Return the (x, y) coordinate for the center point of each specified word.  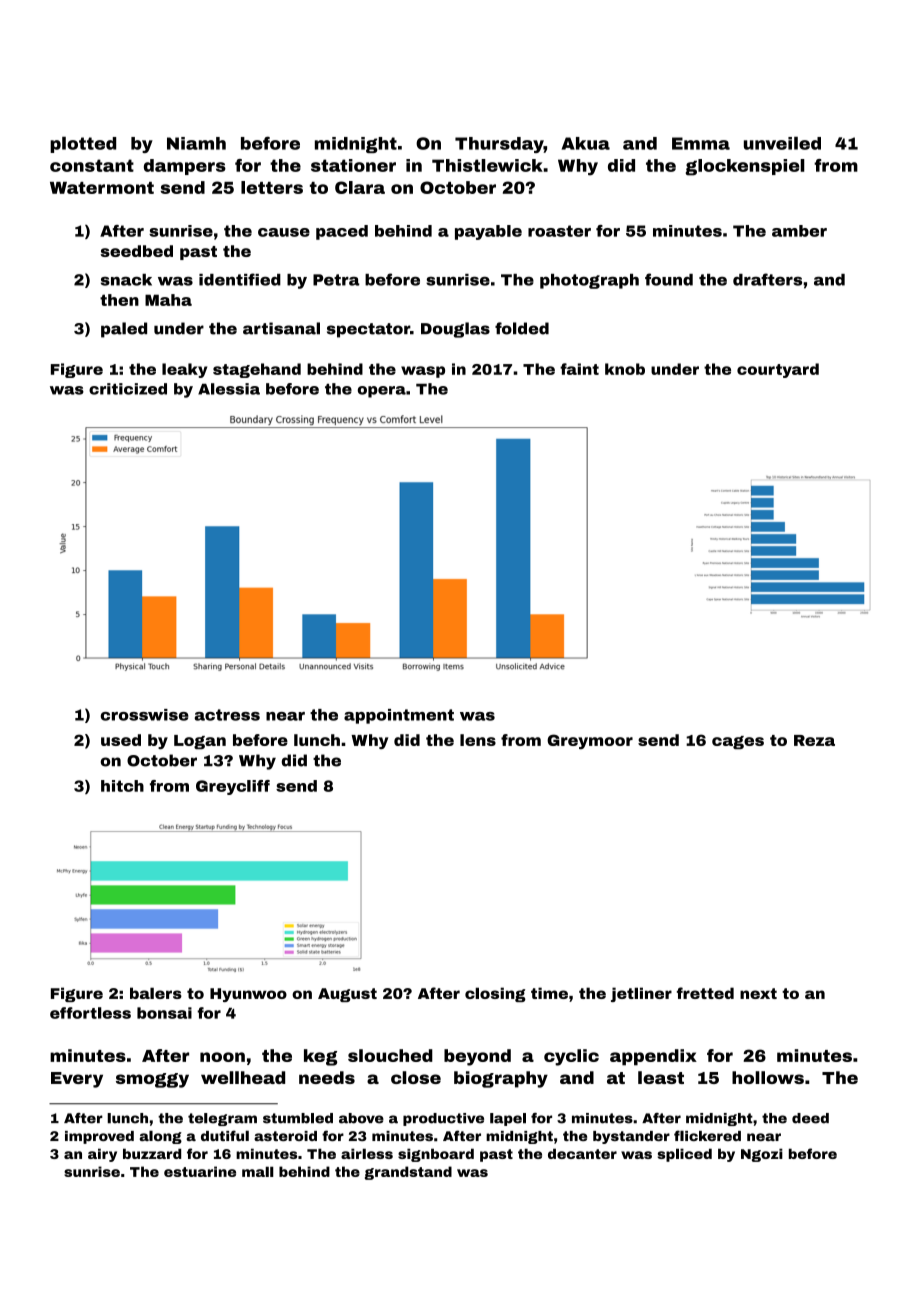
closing (495, 994)
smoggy (152, 1080)
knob (625, 369)
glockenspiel (745, 167)
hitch (122, 786)
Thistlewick (487, 165)
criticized (128, 389)
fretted (705, 993)
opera (382, 392)
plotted (83, 144)
